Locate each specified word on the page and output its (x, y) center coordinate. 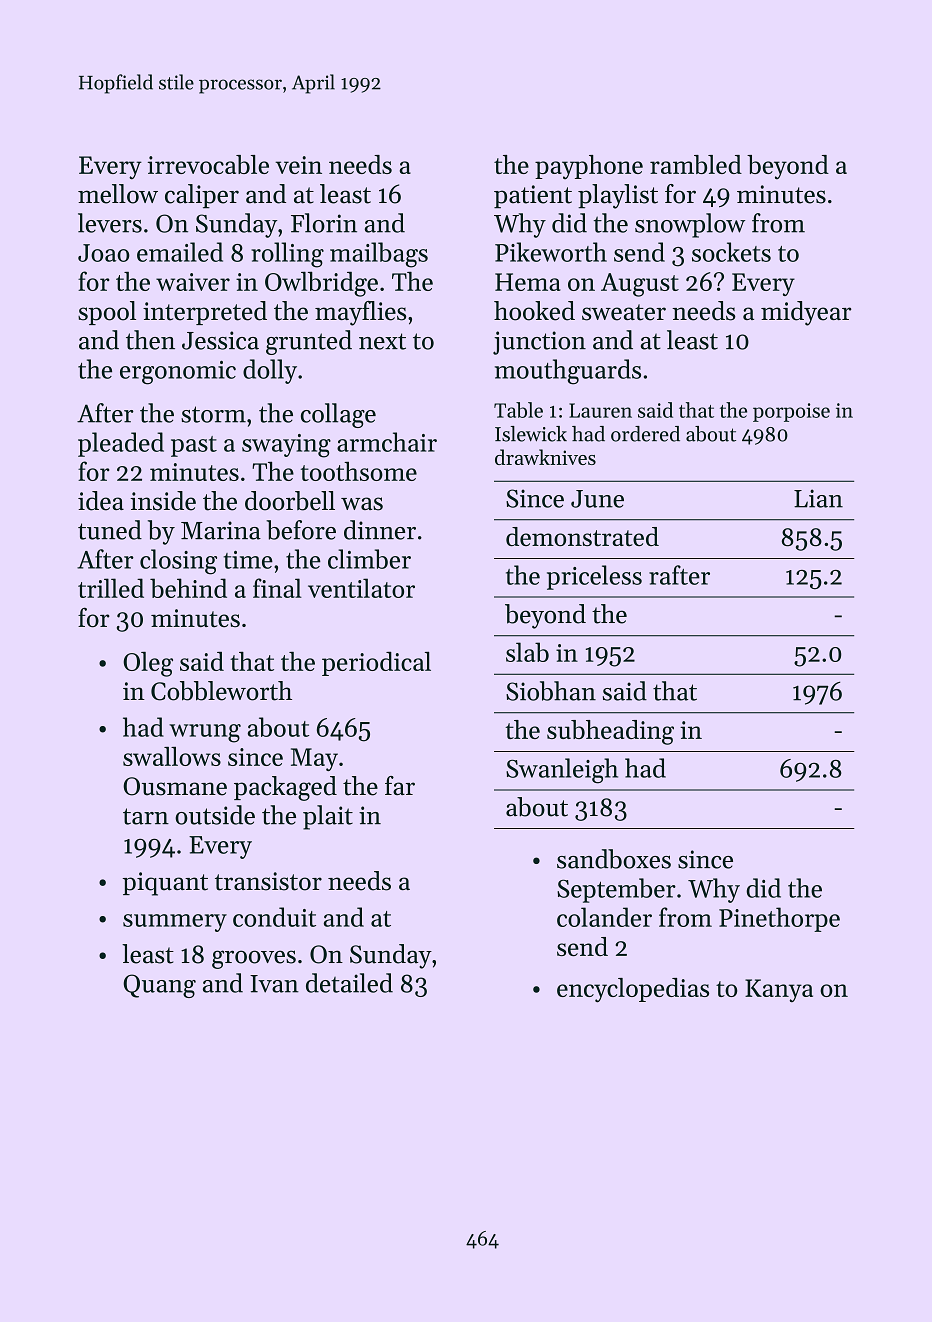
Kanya (779, 990)
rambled (696, 164)
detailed (349, 983)
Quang (159, 986)
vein (298, 165)
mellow (118, 194)
